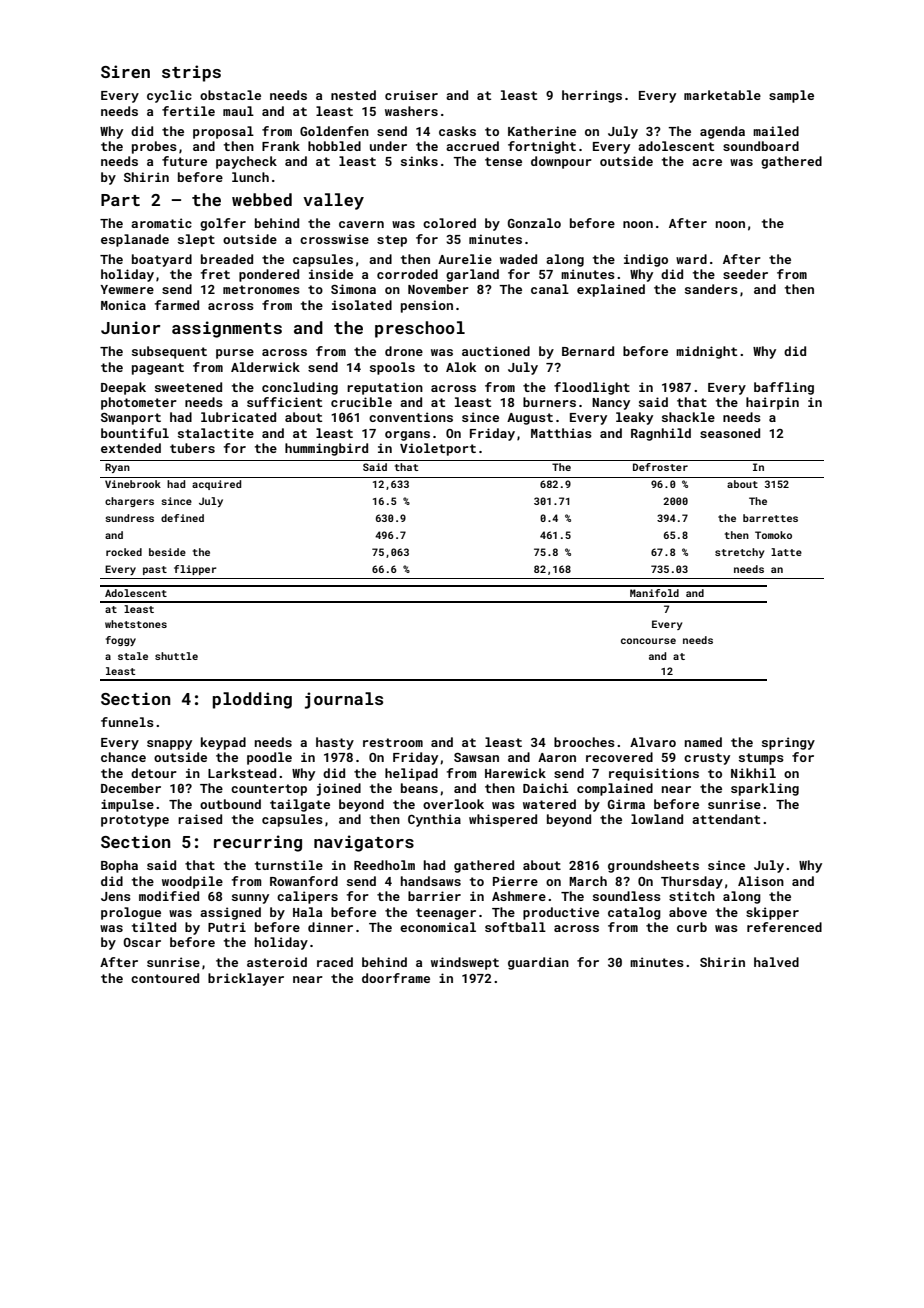  I want to click on ward, so click(691, 259).
